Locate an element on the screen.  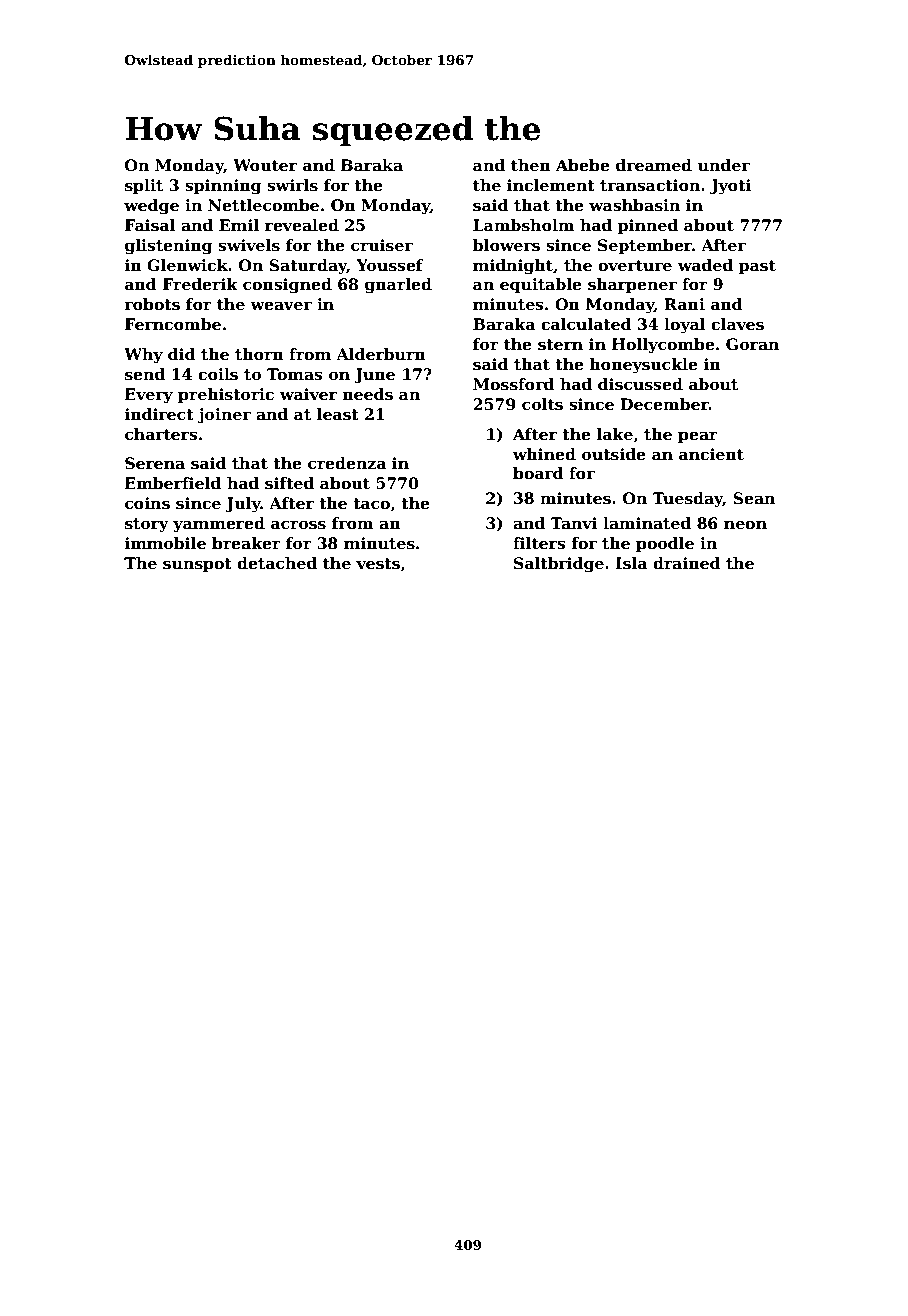
Wouter is located at coordinates (265, 165).
